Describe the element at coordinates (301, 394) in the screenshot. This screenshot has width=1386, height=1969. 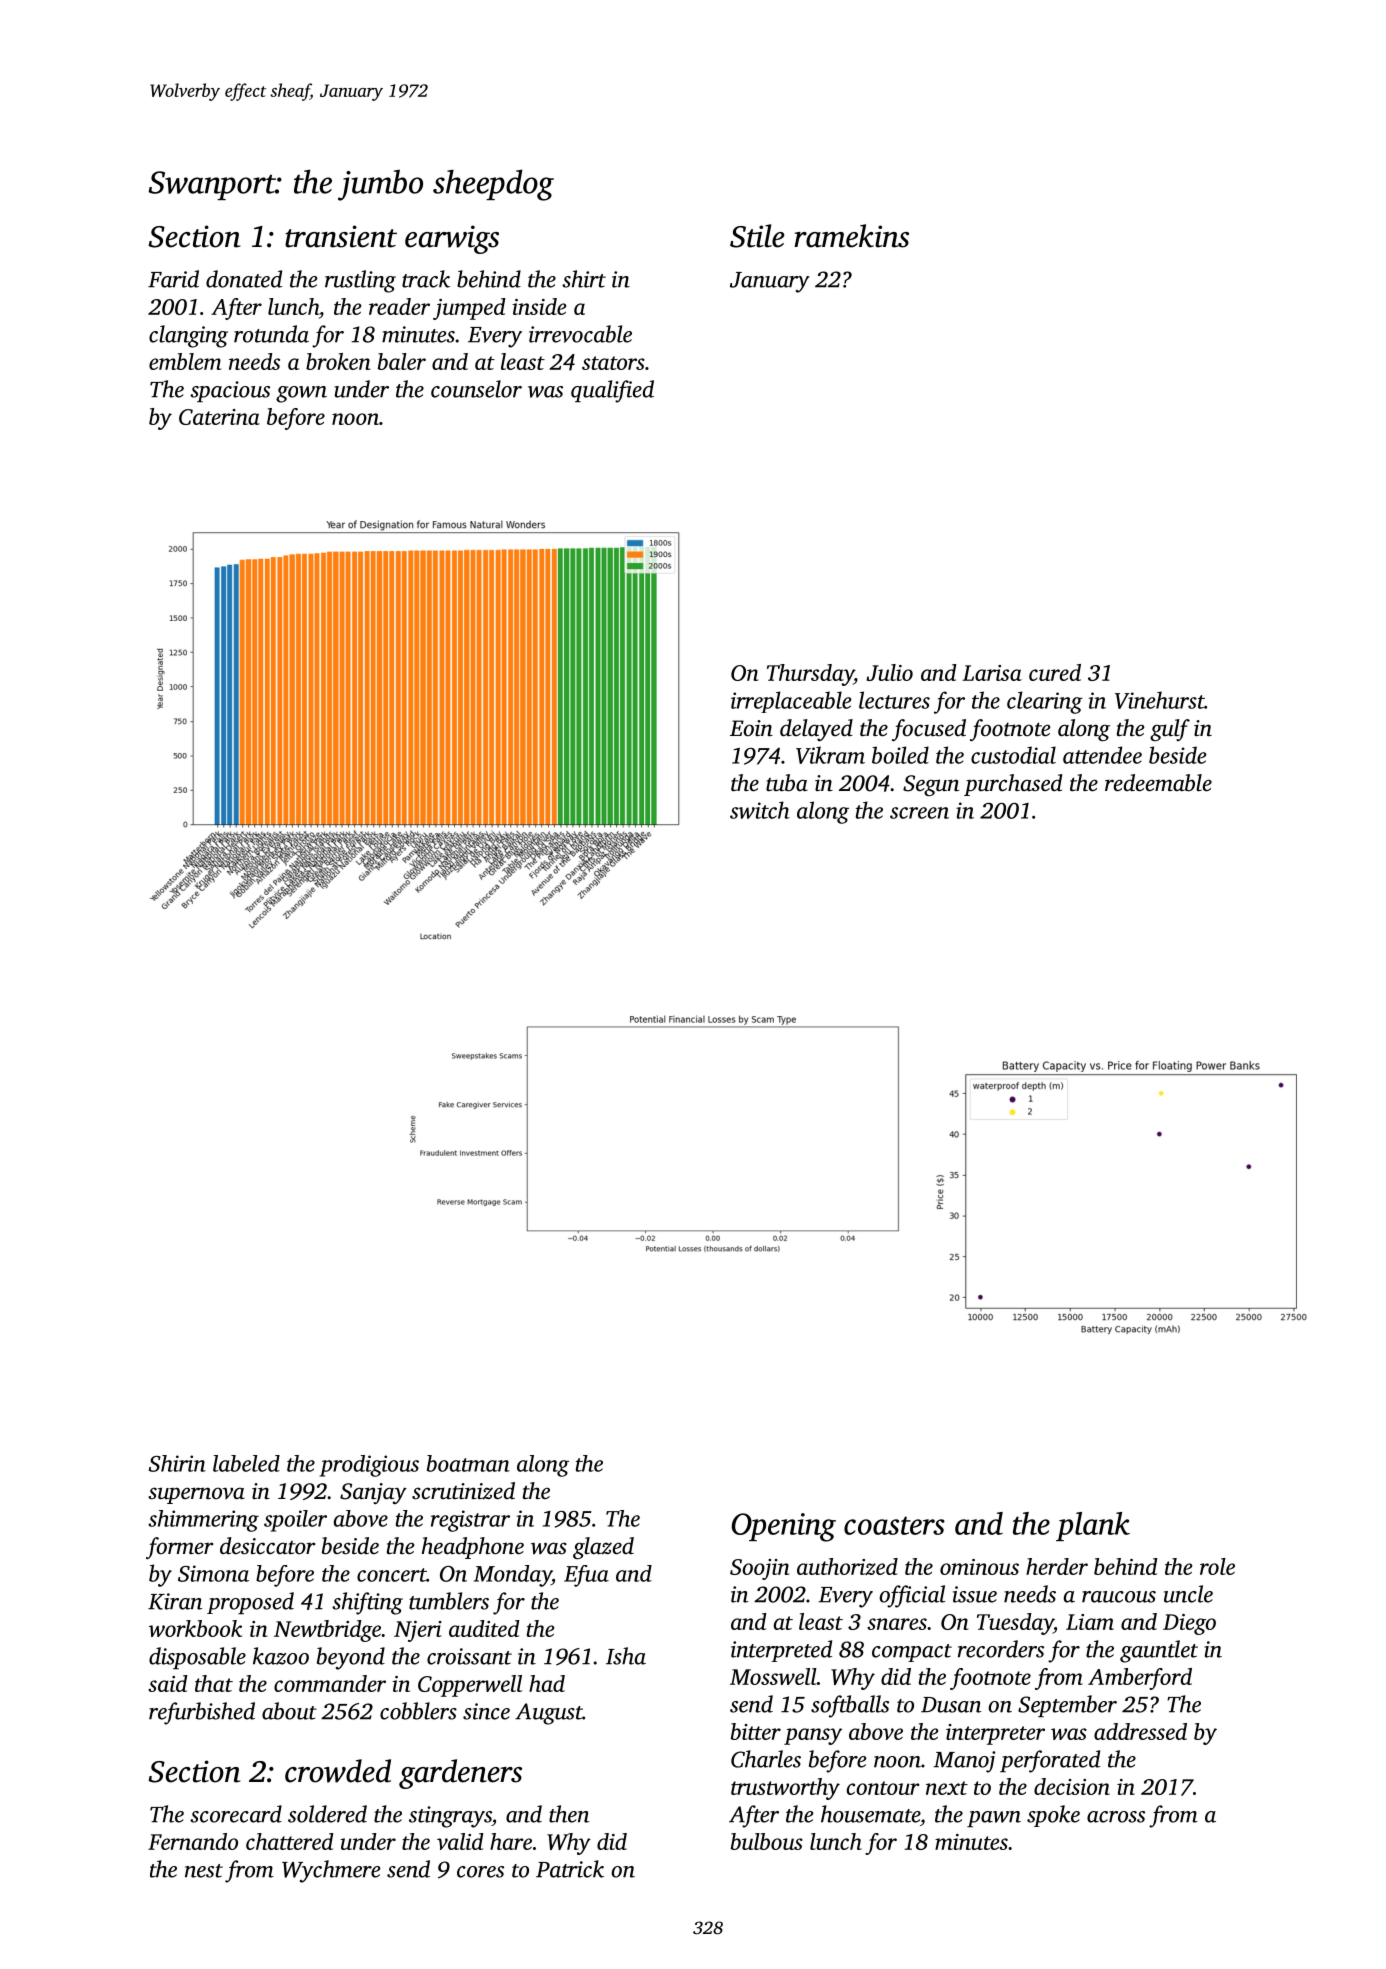
I see `gown` at that location.
